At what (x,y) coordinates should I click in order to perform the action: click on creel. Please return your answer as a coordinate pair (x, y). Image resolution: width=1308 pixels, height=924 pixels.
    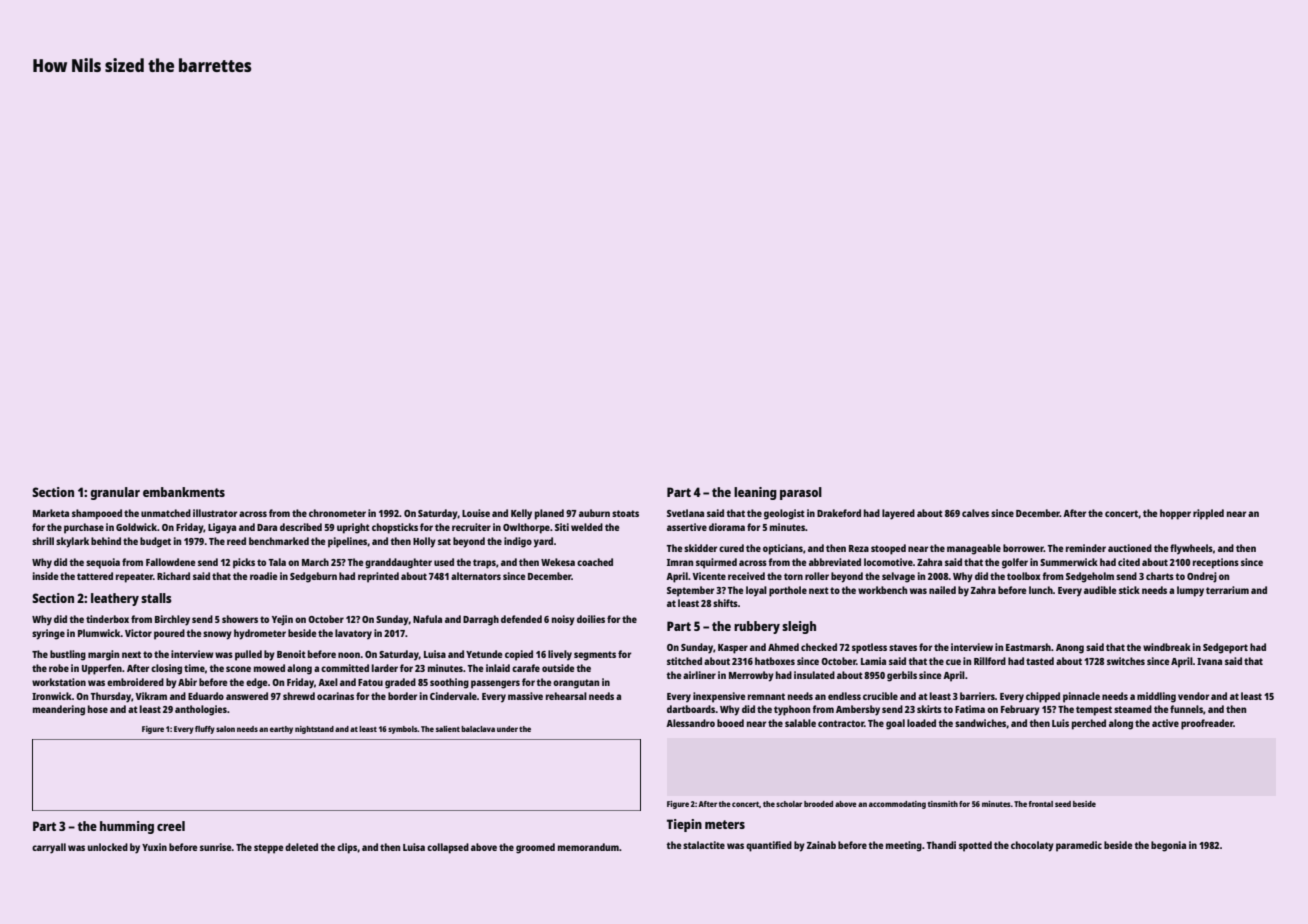
    Looking at the image, I should click on (171, 826).
